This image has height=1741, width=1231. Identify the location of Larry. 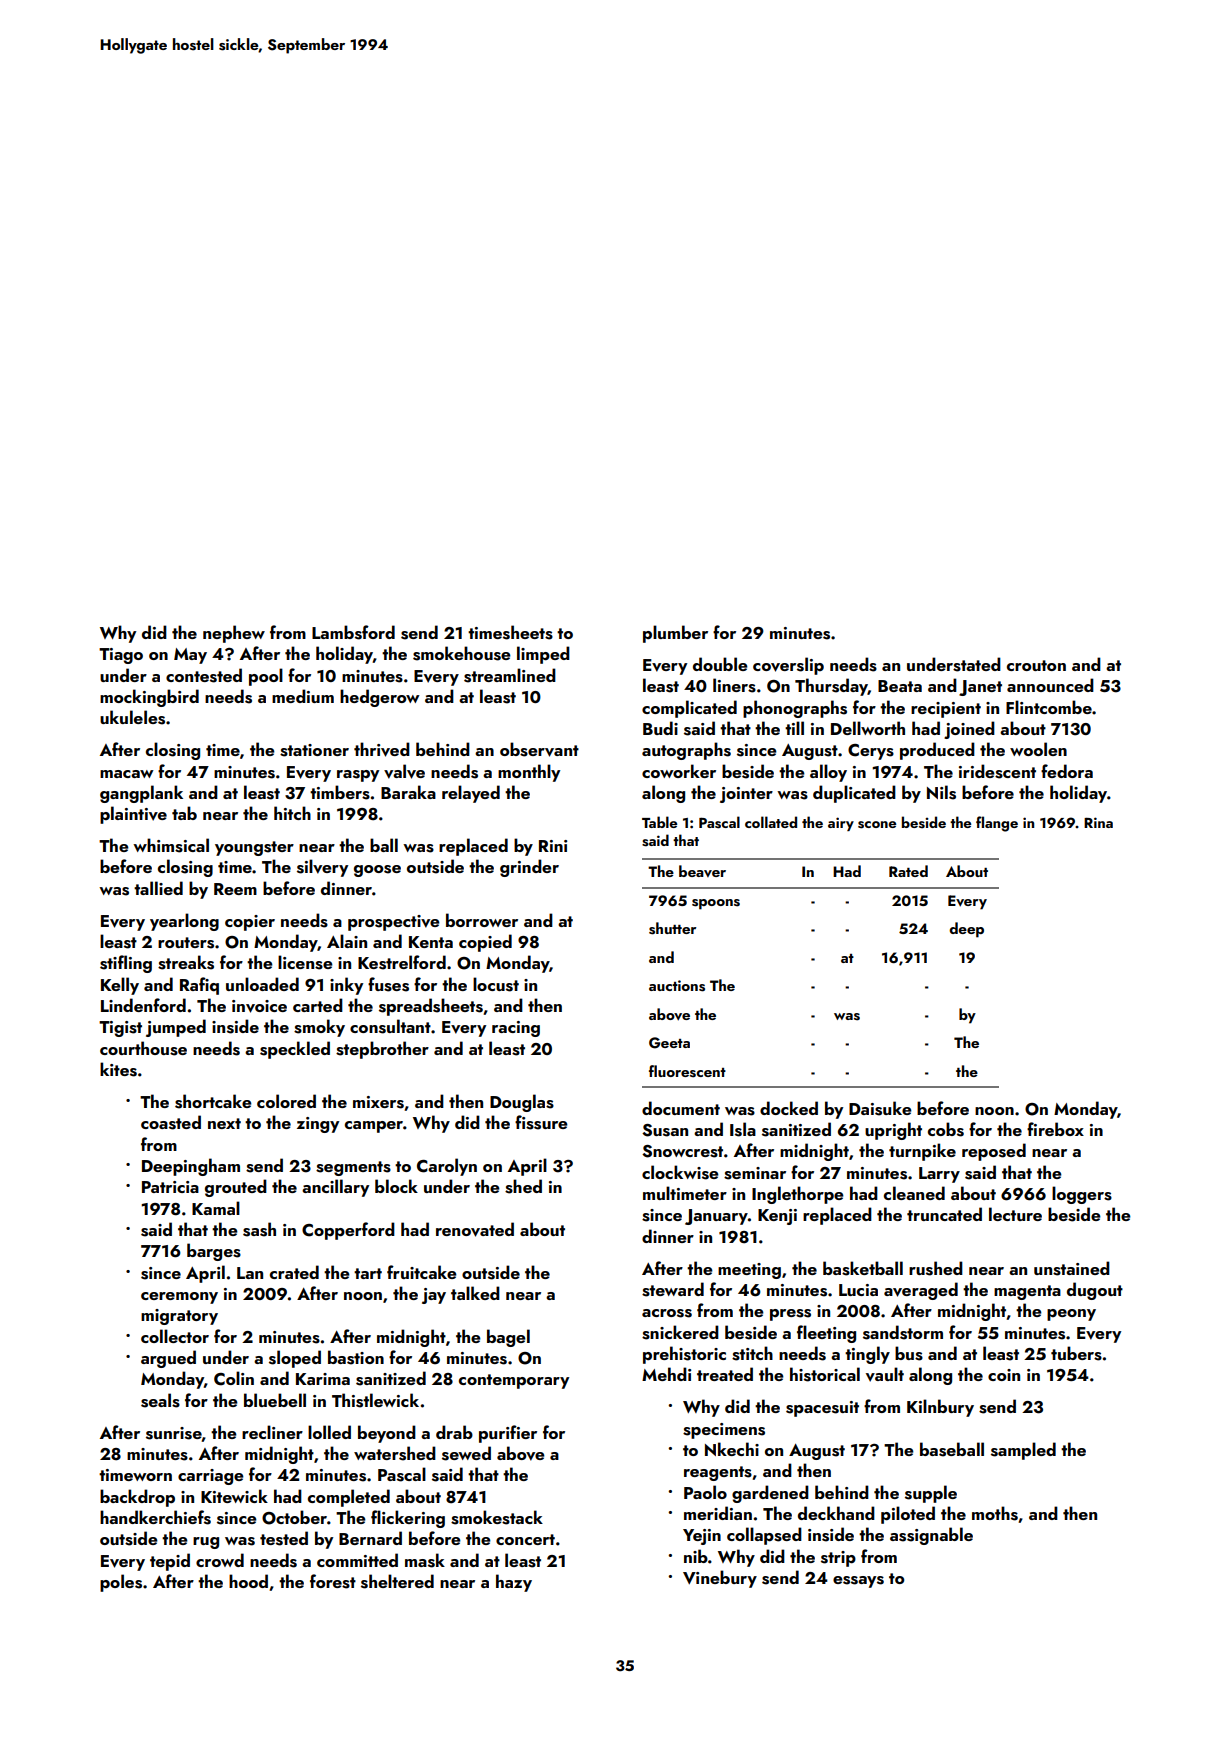
(939, 1175).
